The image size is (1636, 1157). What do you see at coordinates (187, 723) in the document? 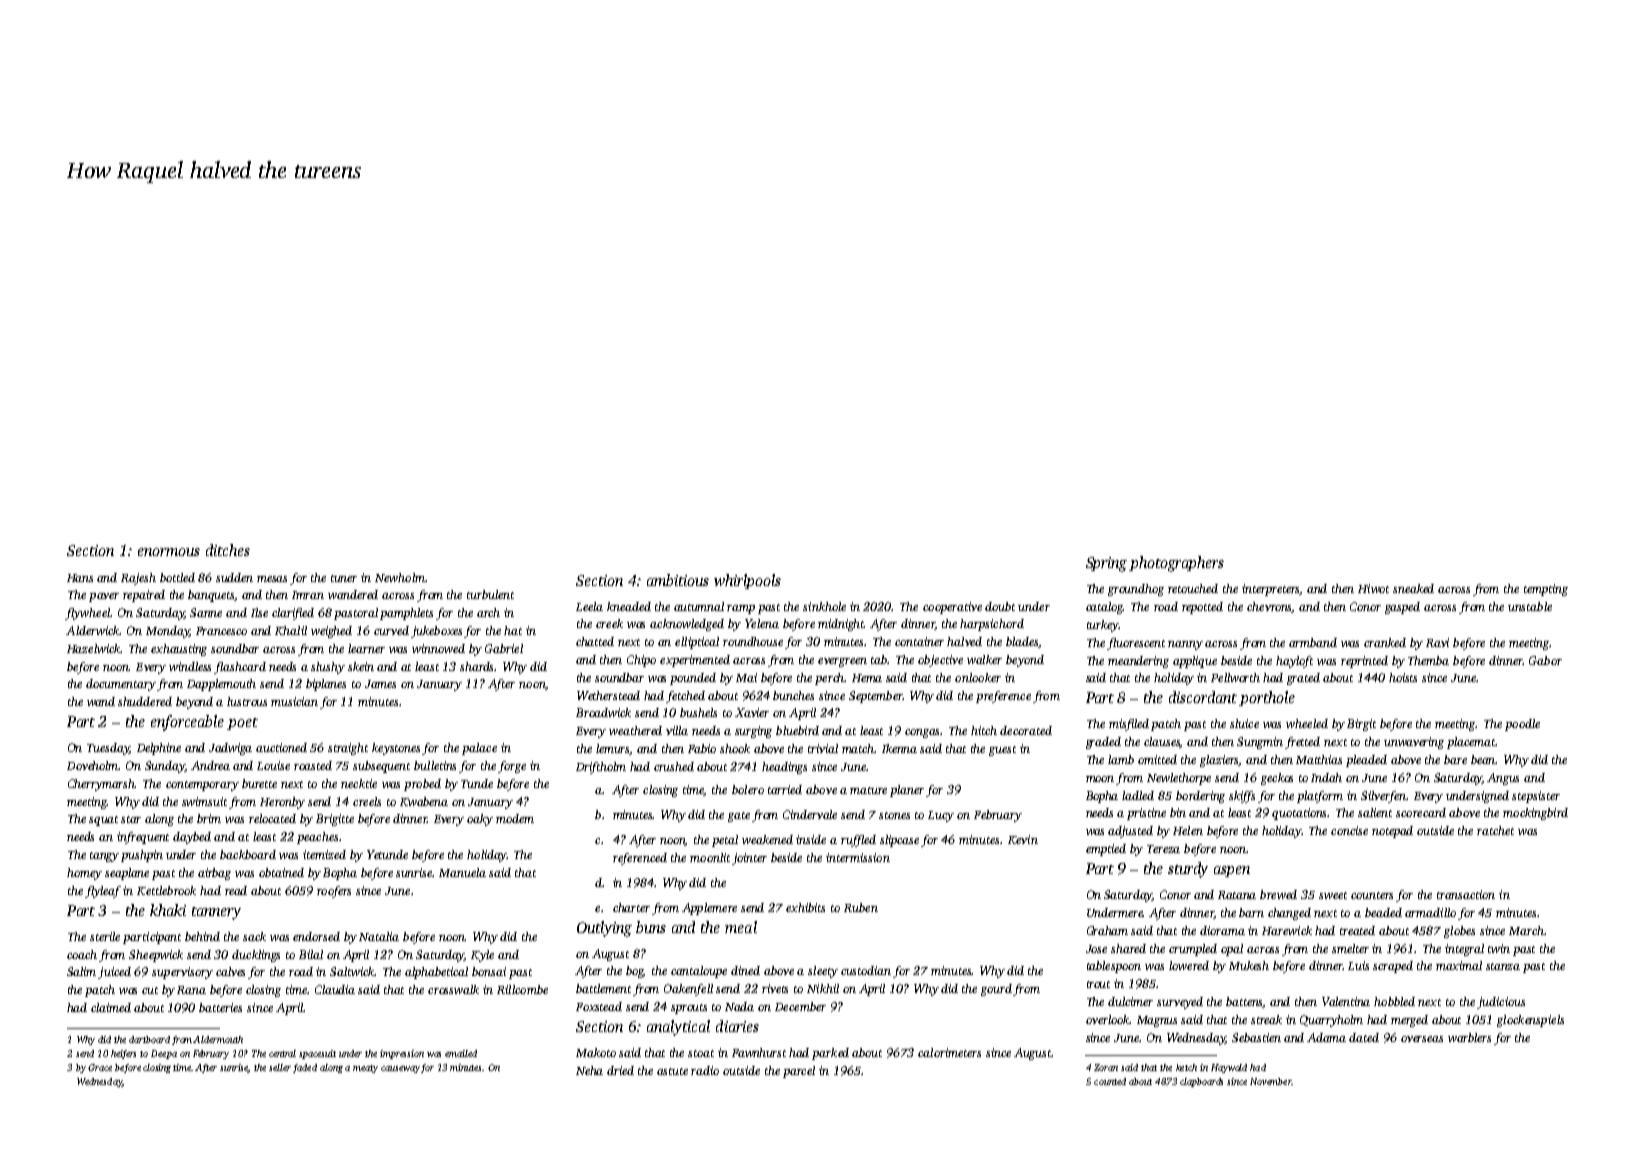
I see `enforceable` at bounding box center [187, 723].
